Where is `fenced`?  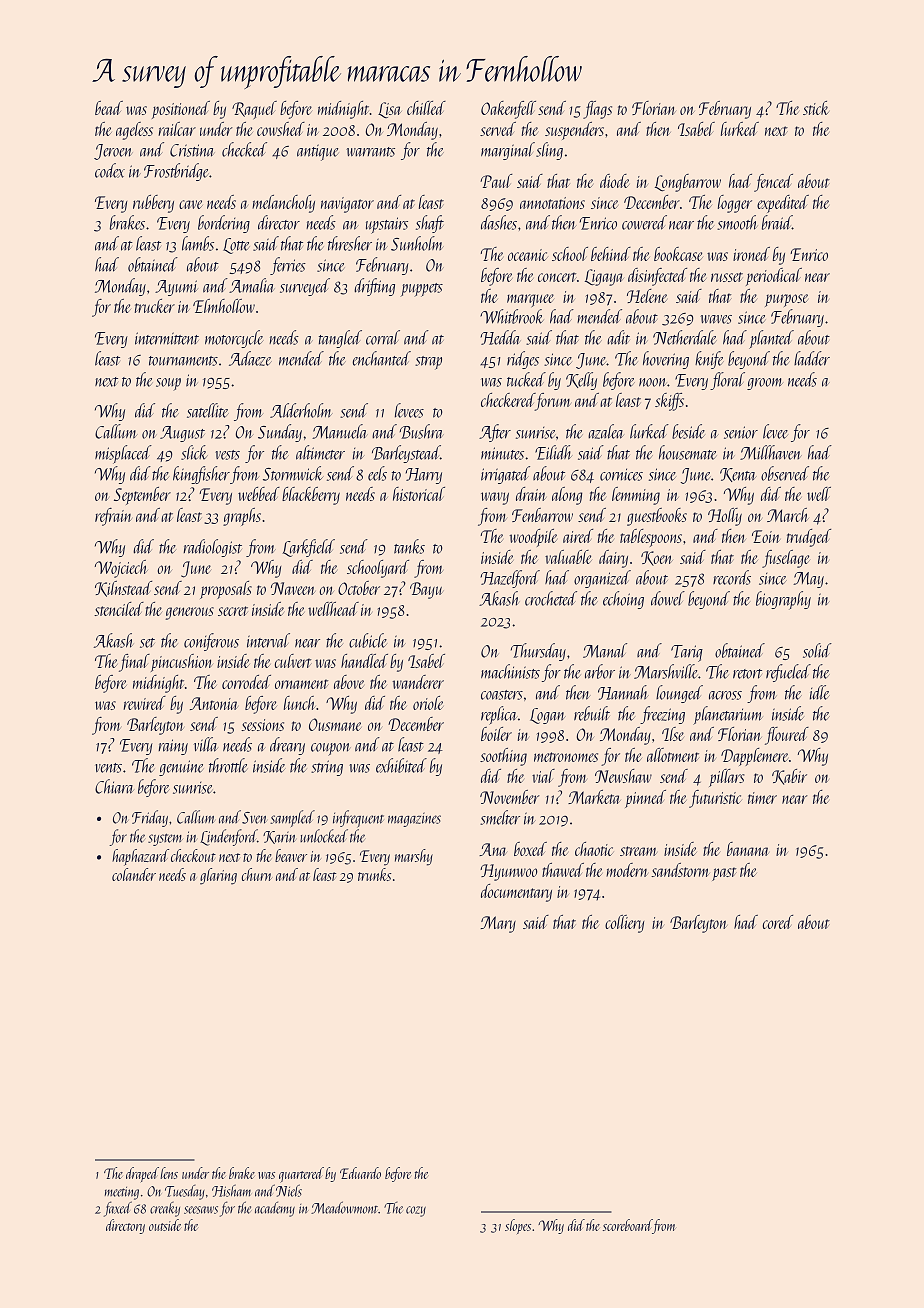
fenced is located at coordinates (773, 183).
